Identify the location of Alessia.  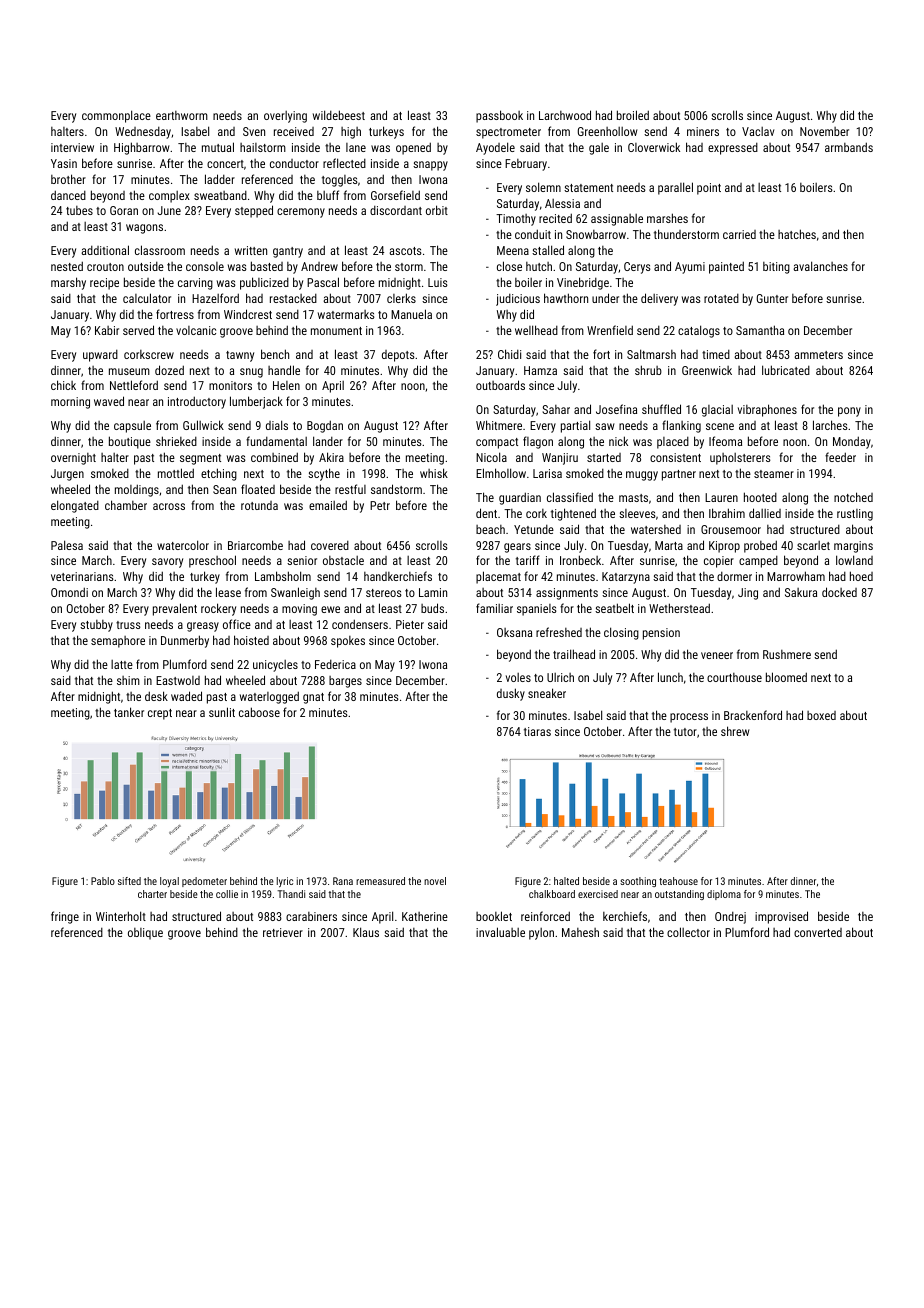
(562, 203).
